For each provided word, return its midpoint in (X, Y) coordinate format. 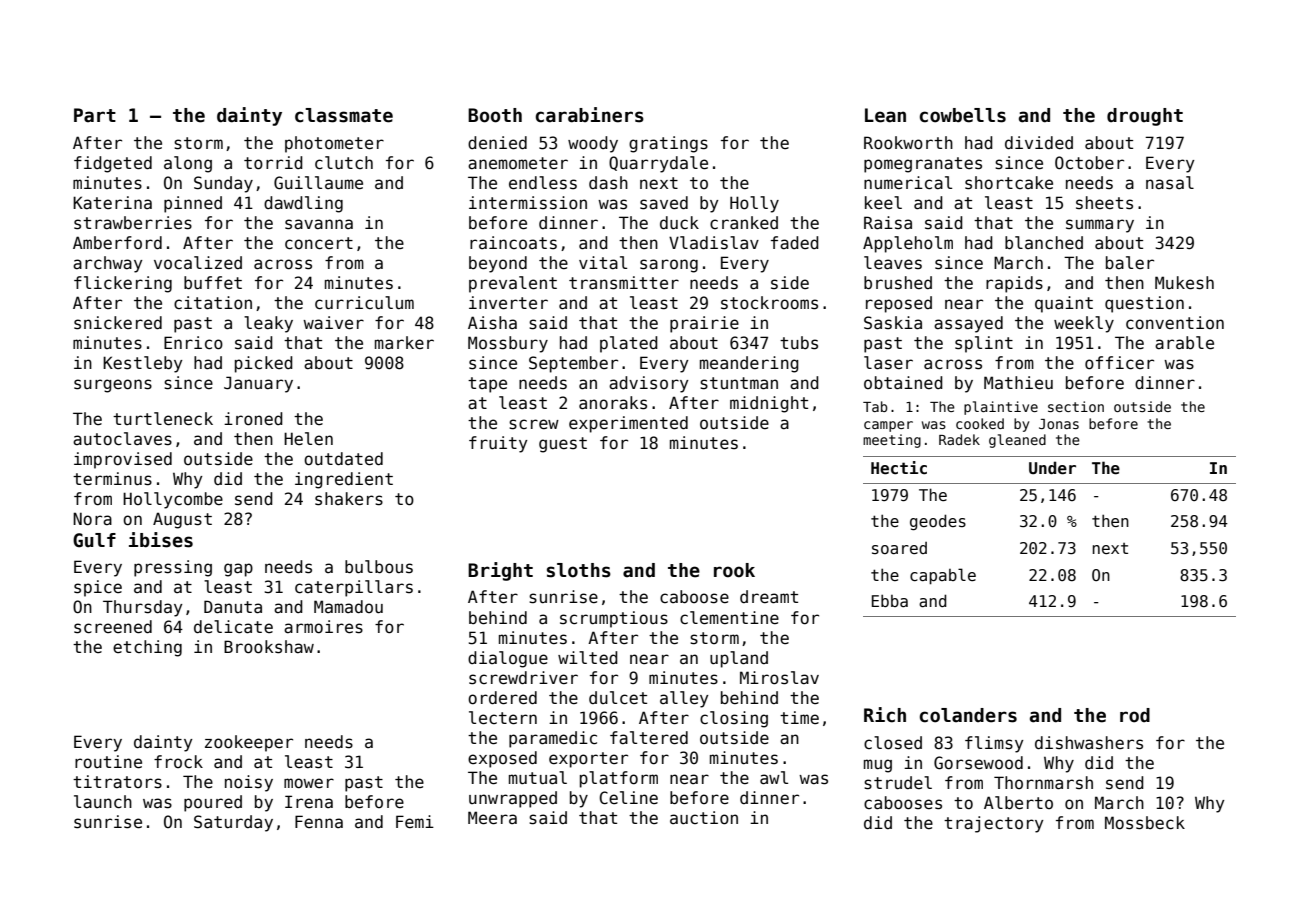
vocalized (198, 263)
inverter (508, 303)
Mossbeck (1145, 823)
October (1089, 163)
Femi (415, 822)
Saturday (233, 823)
